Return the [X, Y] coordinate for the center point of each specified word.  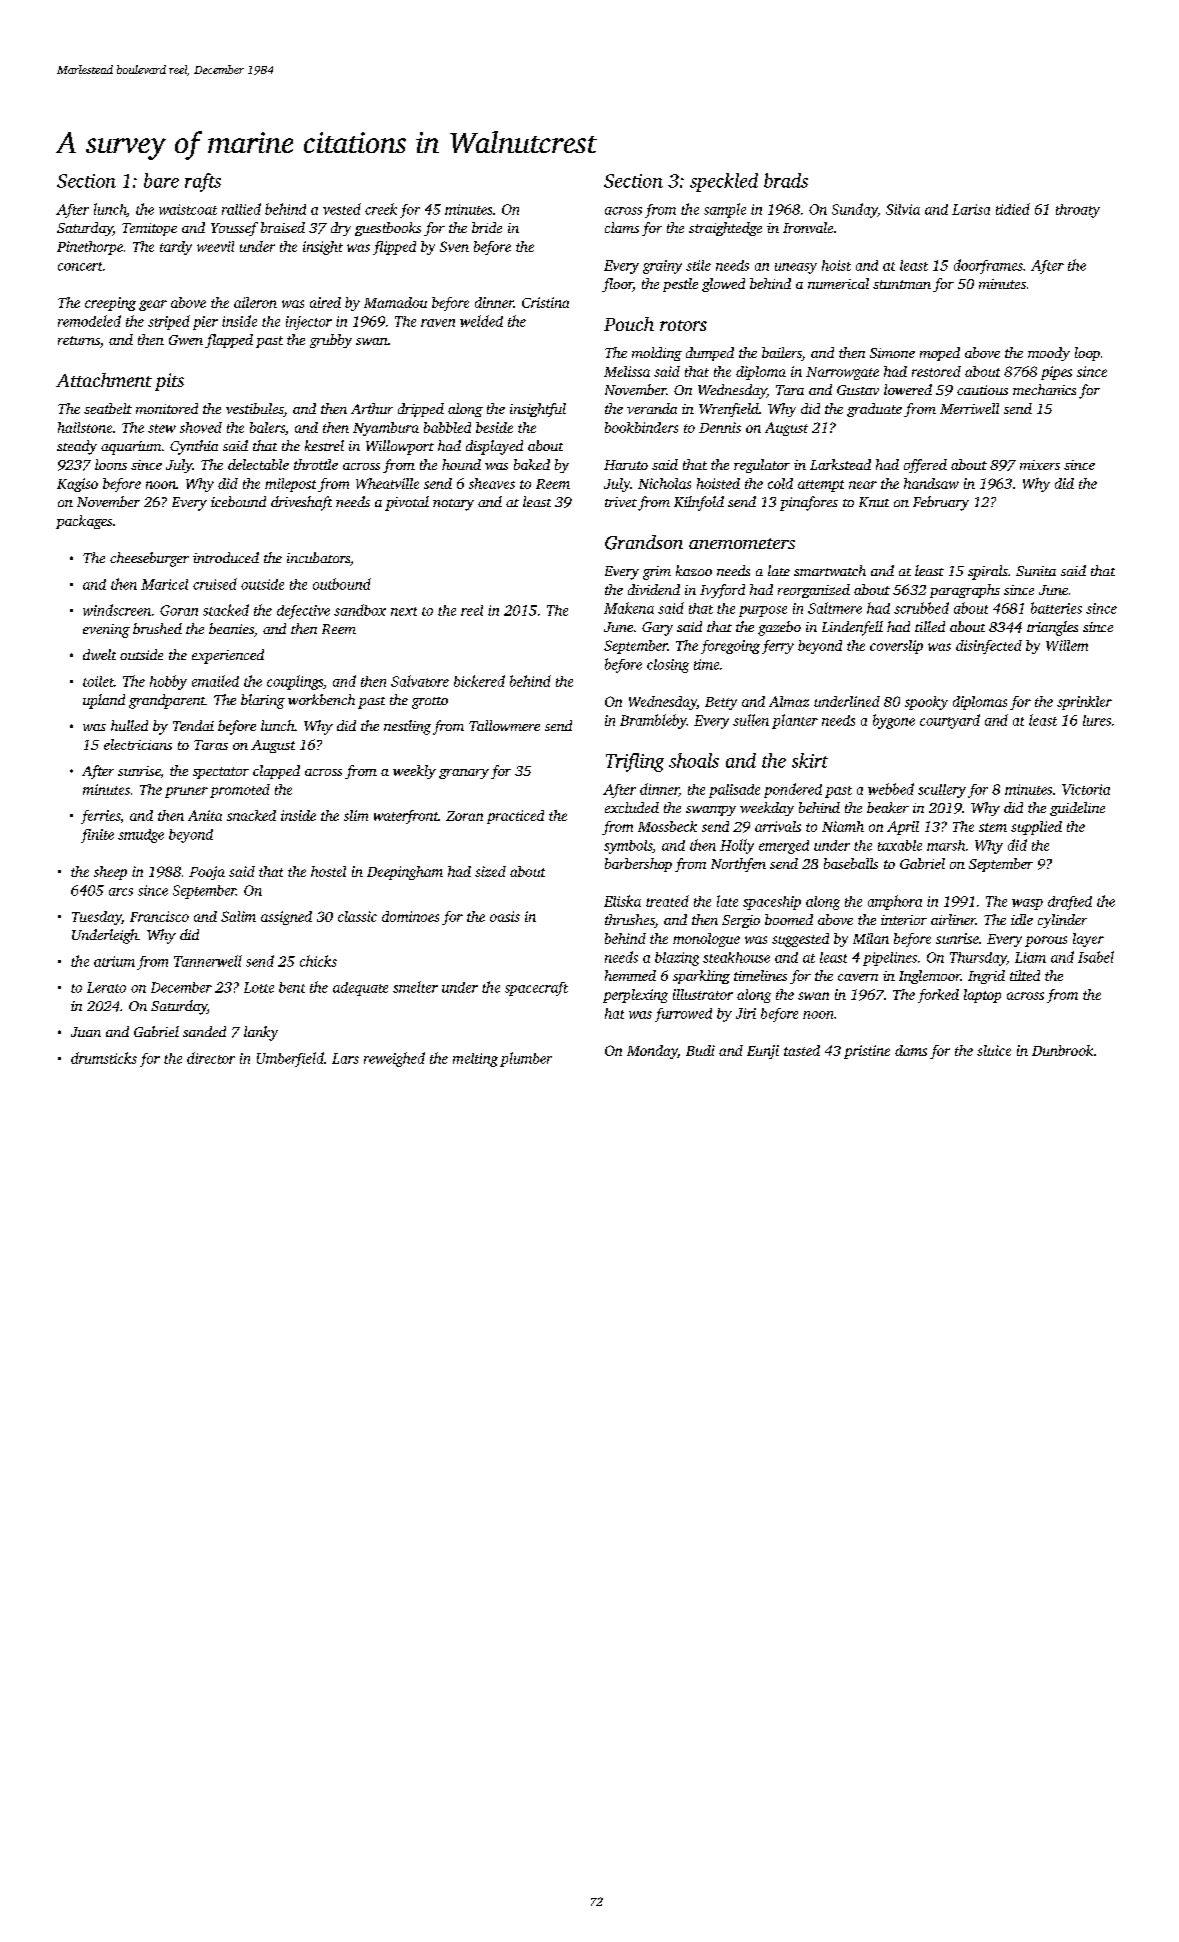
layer [1088, 940]
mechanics [1044, 389]
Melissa [627, 371]
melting [475, 1060]
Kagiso [77, 485]
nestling [407, 727]
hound [461, 464]
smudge [141, 836]
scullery [942, 791]
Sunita [1036, 571]
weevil [215, 246]
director [211, 1058]
